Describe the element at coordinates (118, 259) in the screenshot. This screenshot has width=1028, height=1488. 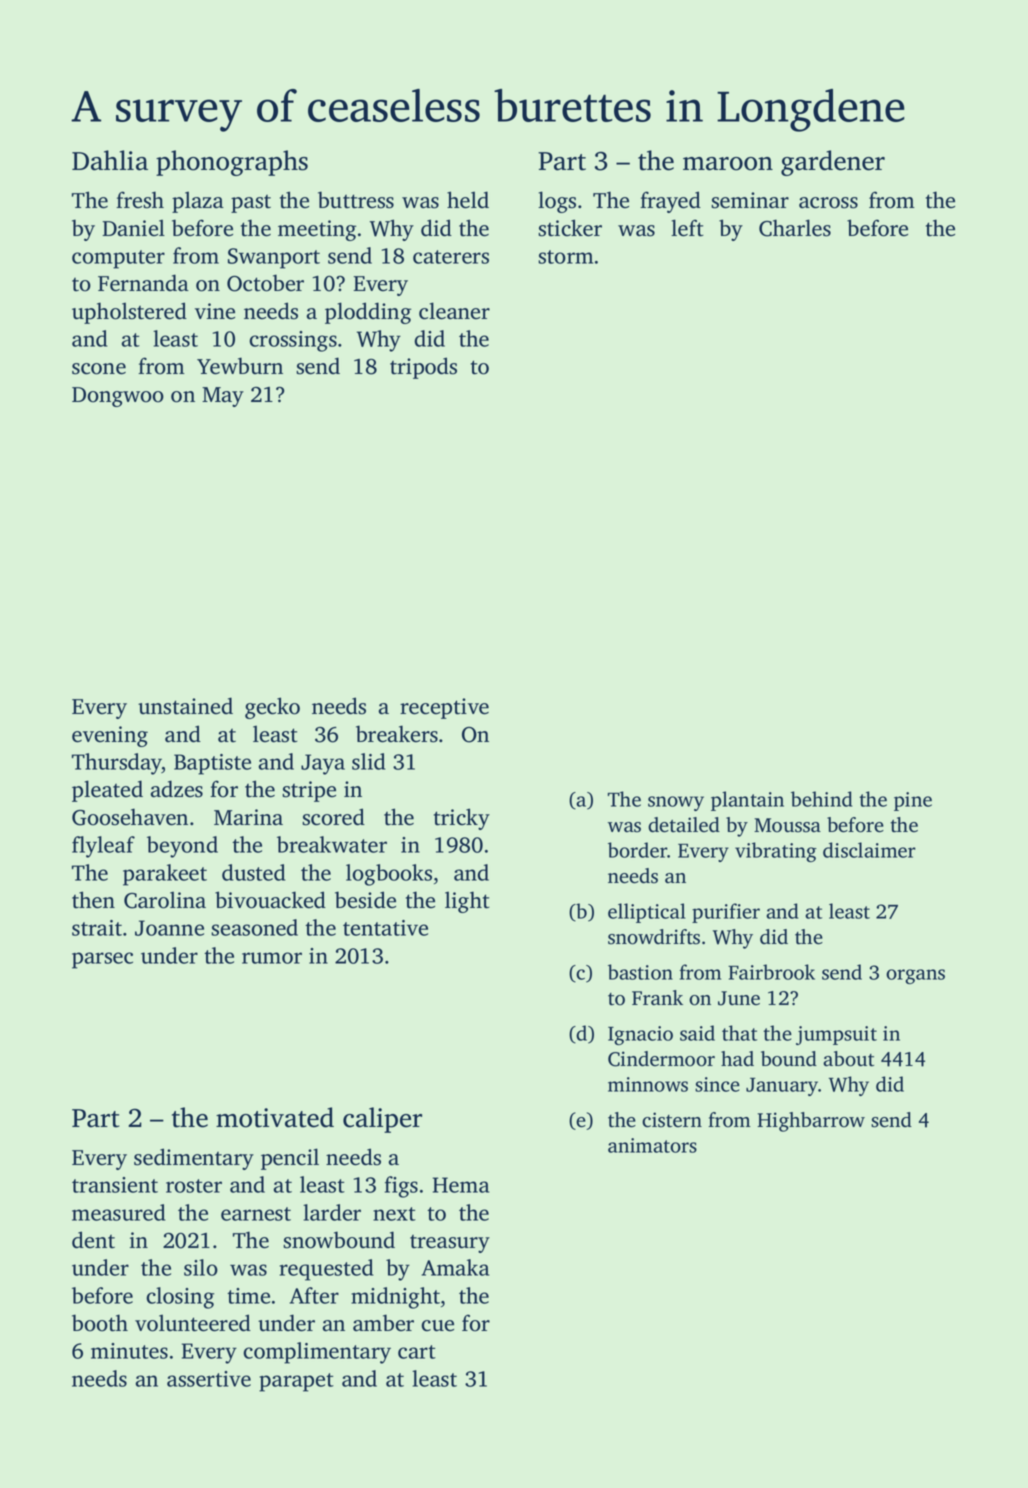
I see `computer` at that location.
